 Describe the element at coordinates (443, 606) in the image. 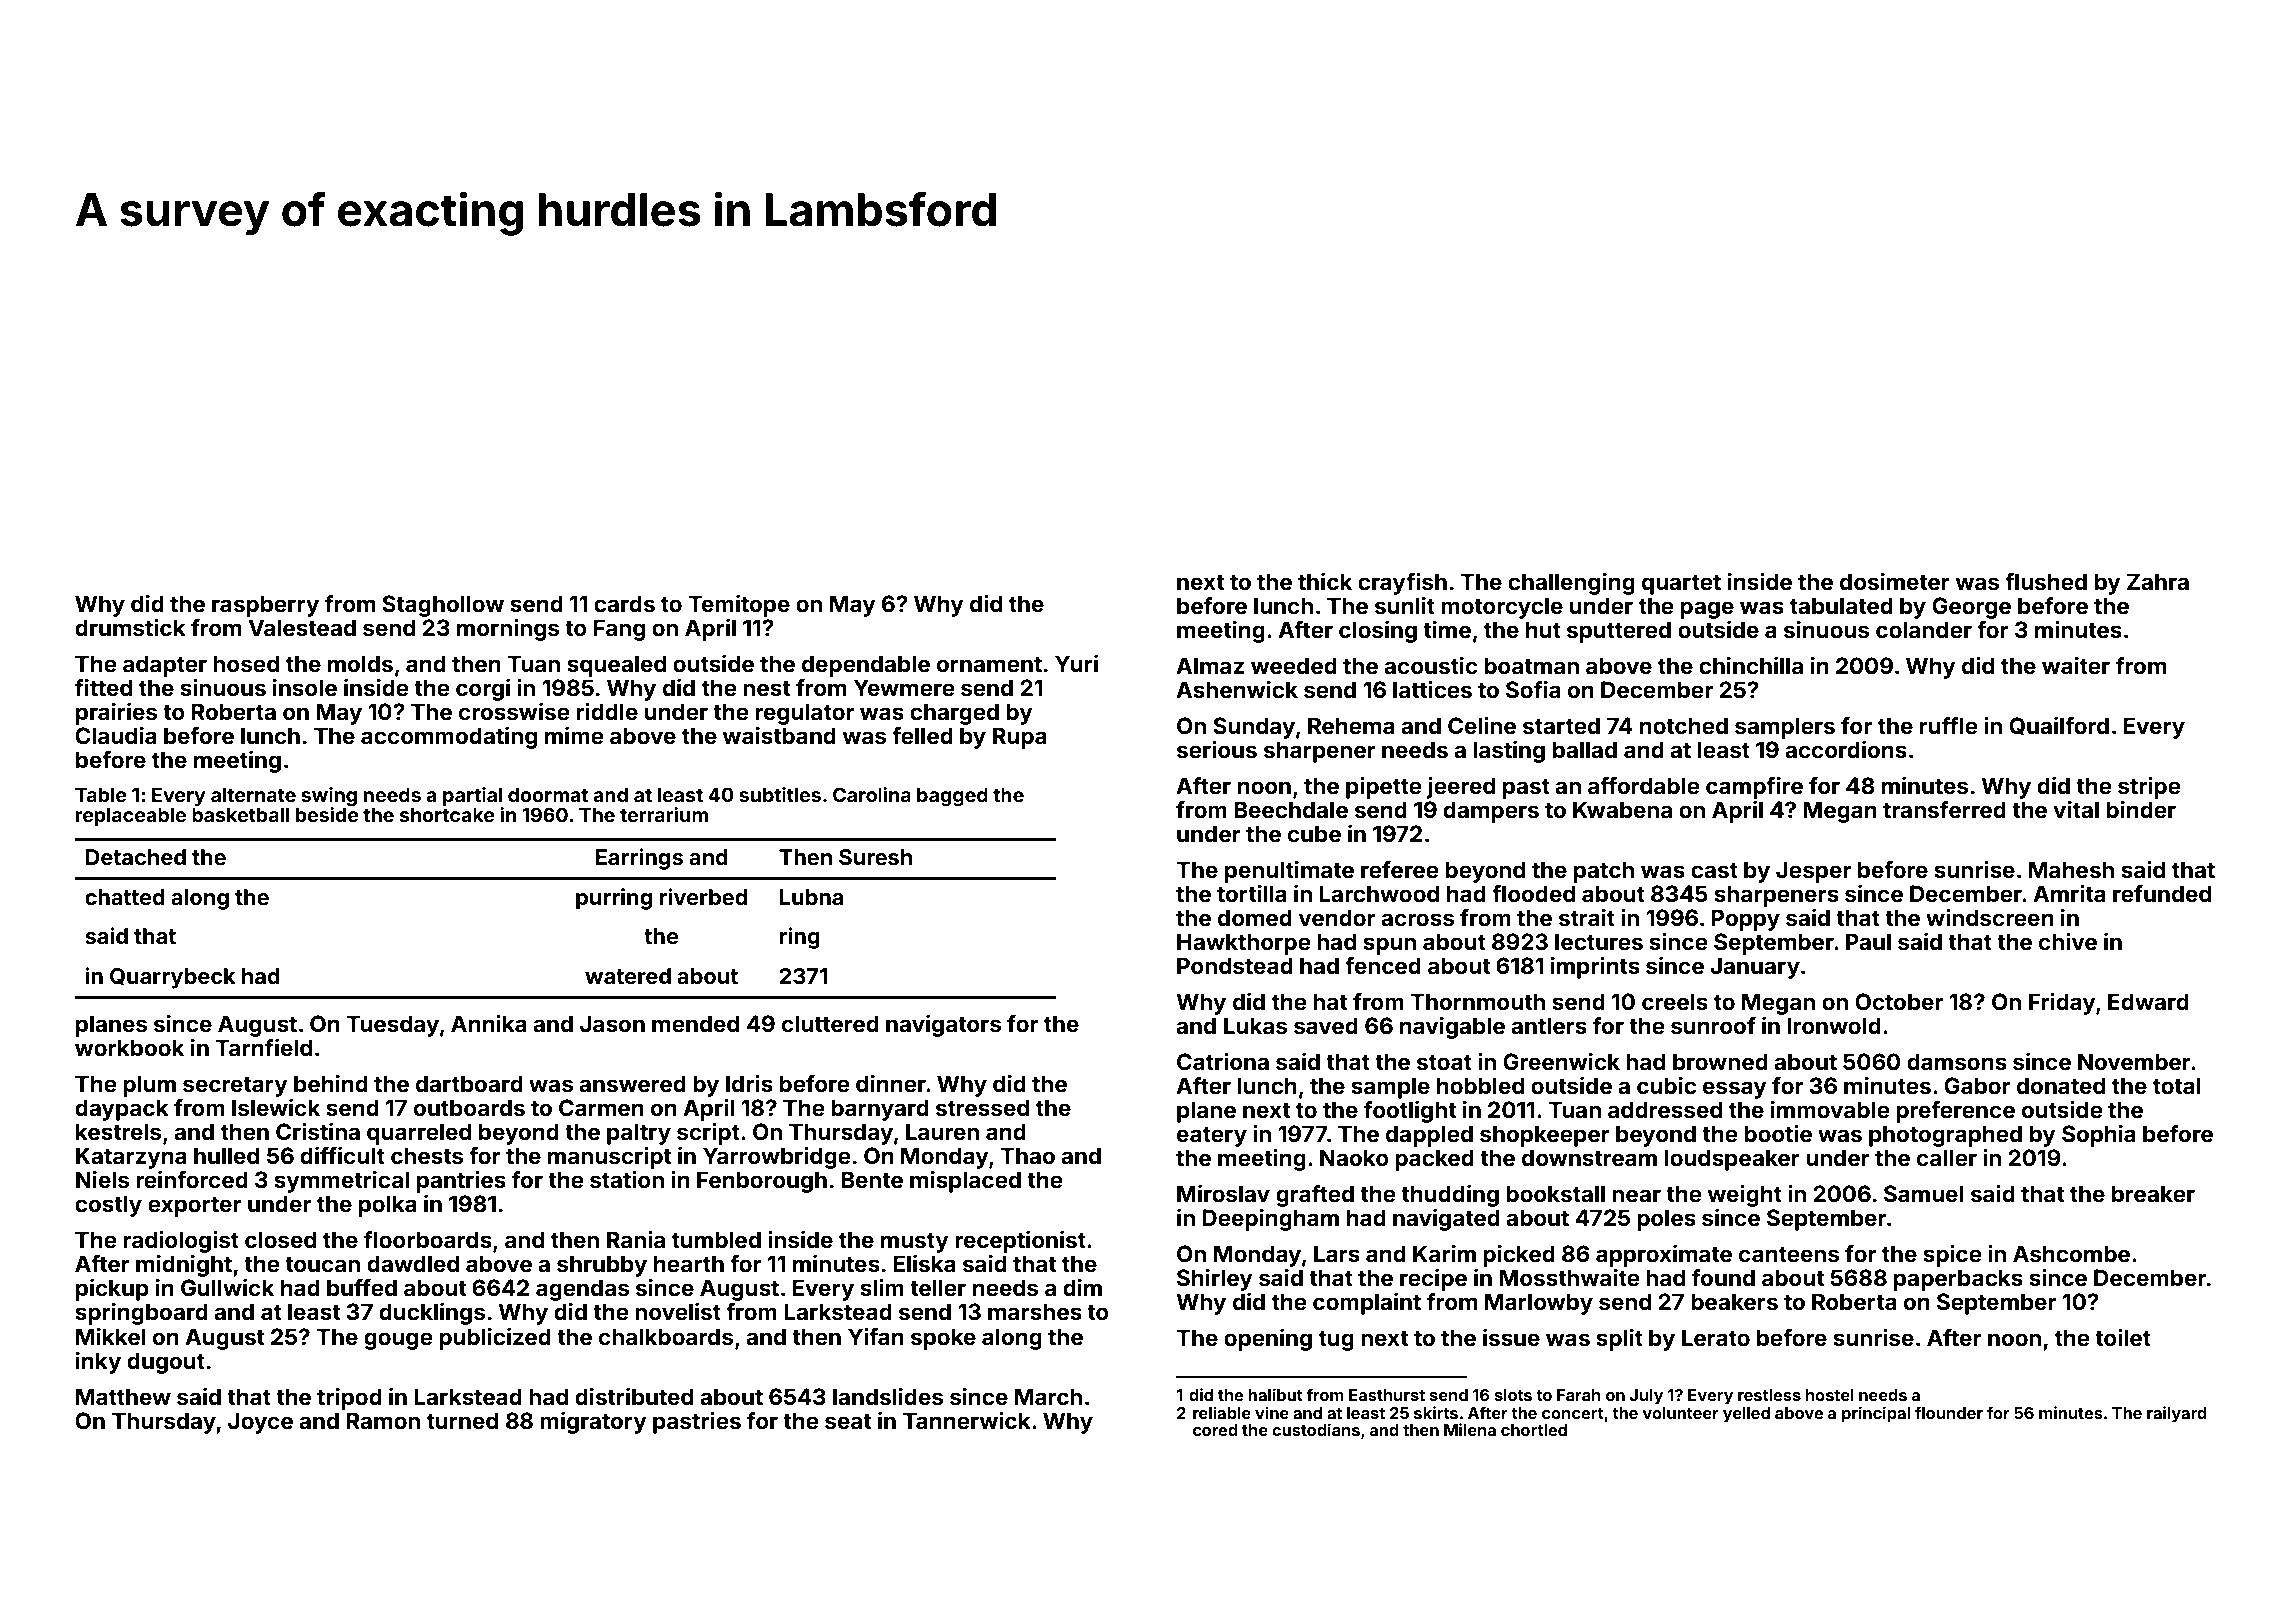

I see `Staghollow` at that location.
